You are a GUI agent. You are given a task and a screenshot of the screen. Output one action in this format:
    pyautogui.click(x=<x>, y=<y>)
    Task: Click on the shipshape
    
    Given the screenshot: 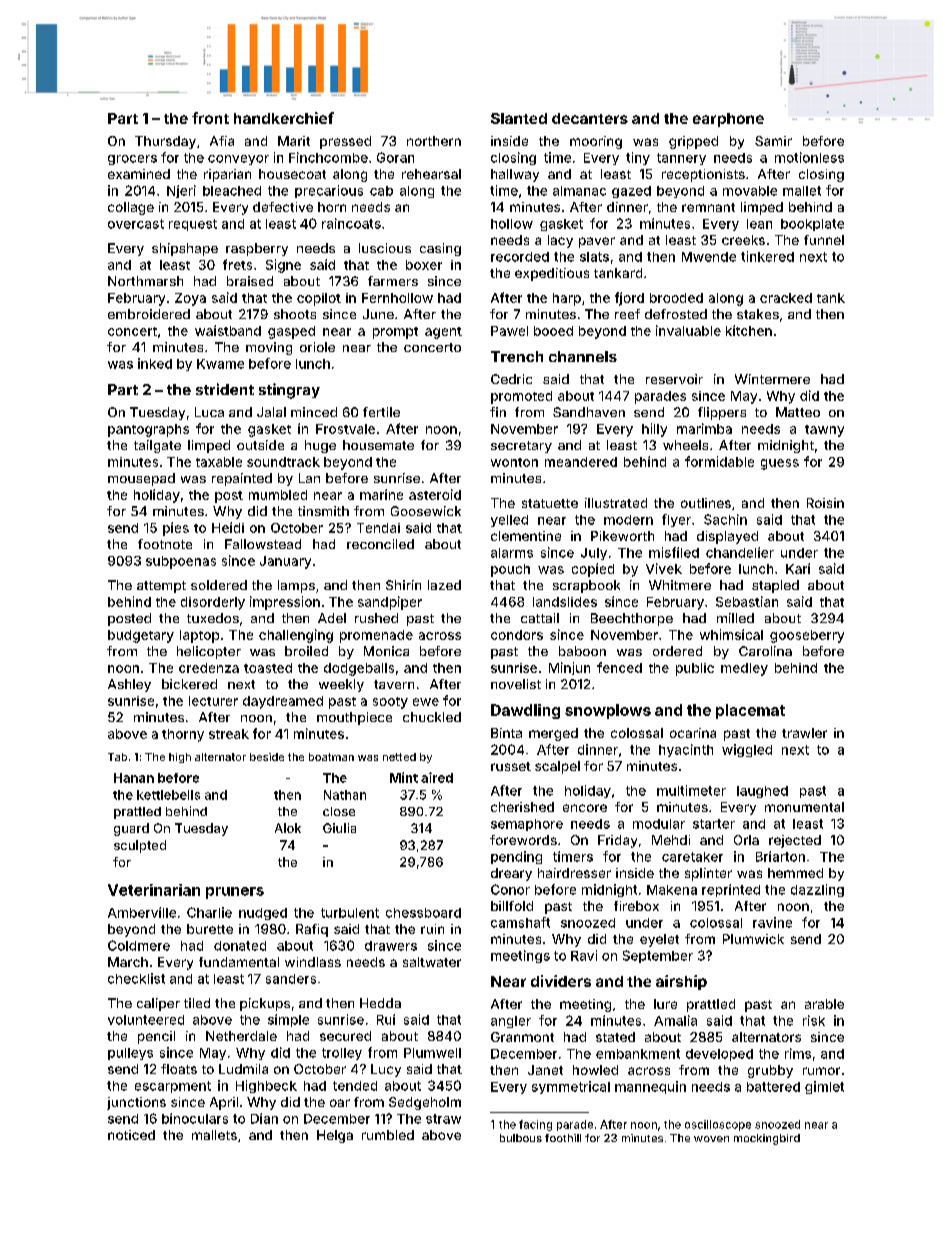 What is the action you would take?
    pyautogui.click(x=185, y=249)
